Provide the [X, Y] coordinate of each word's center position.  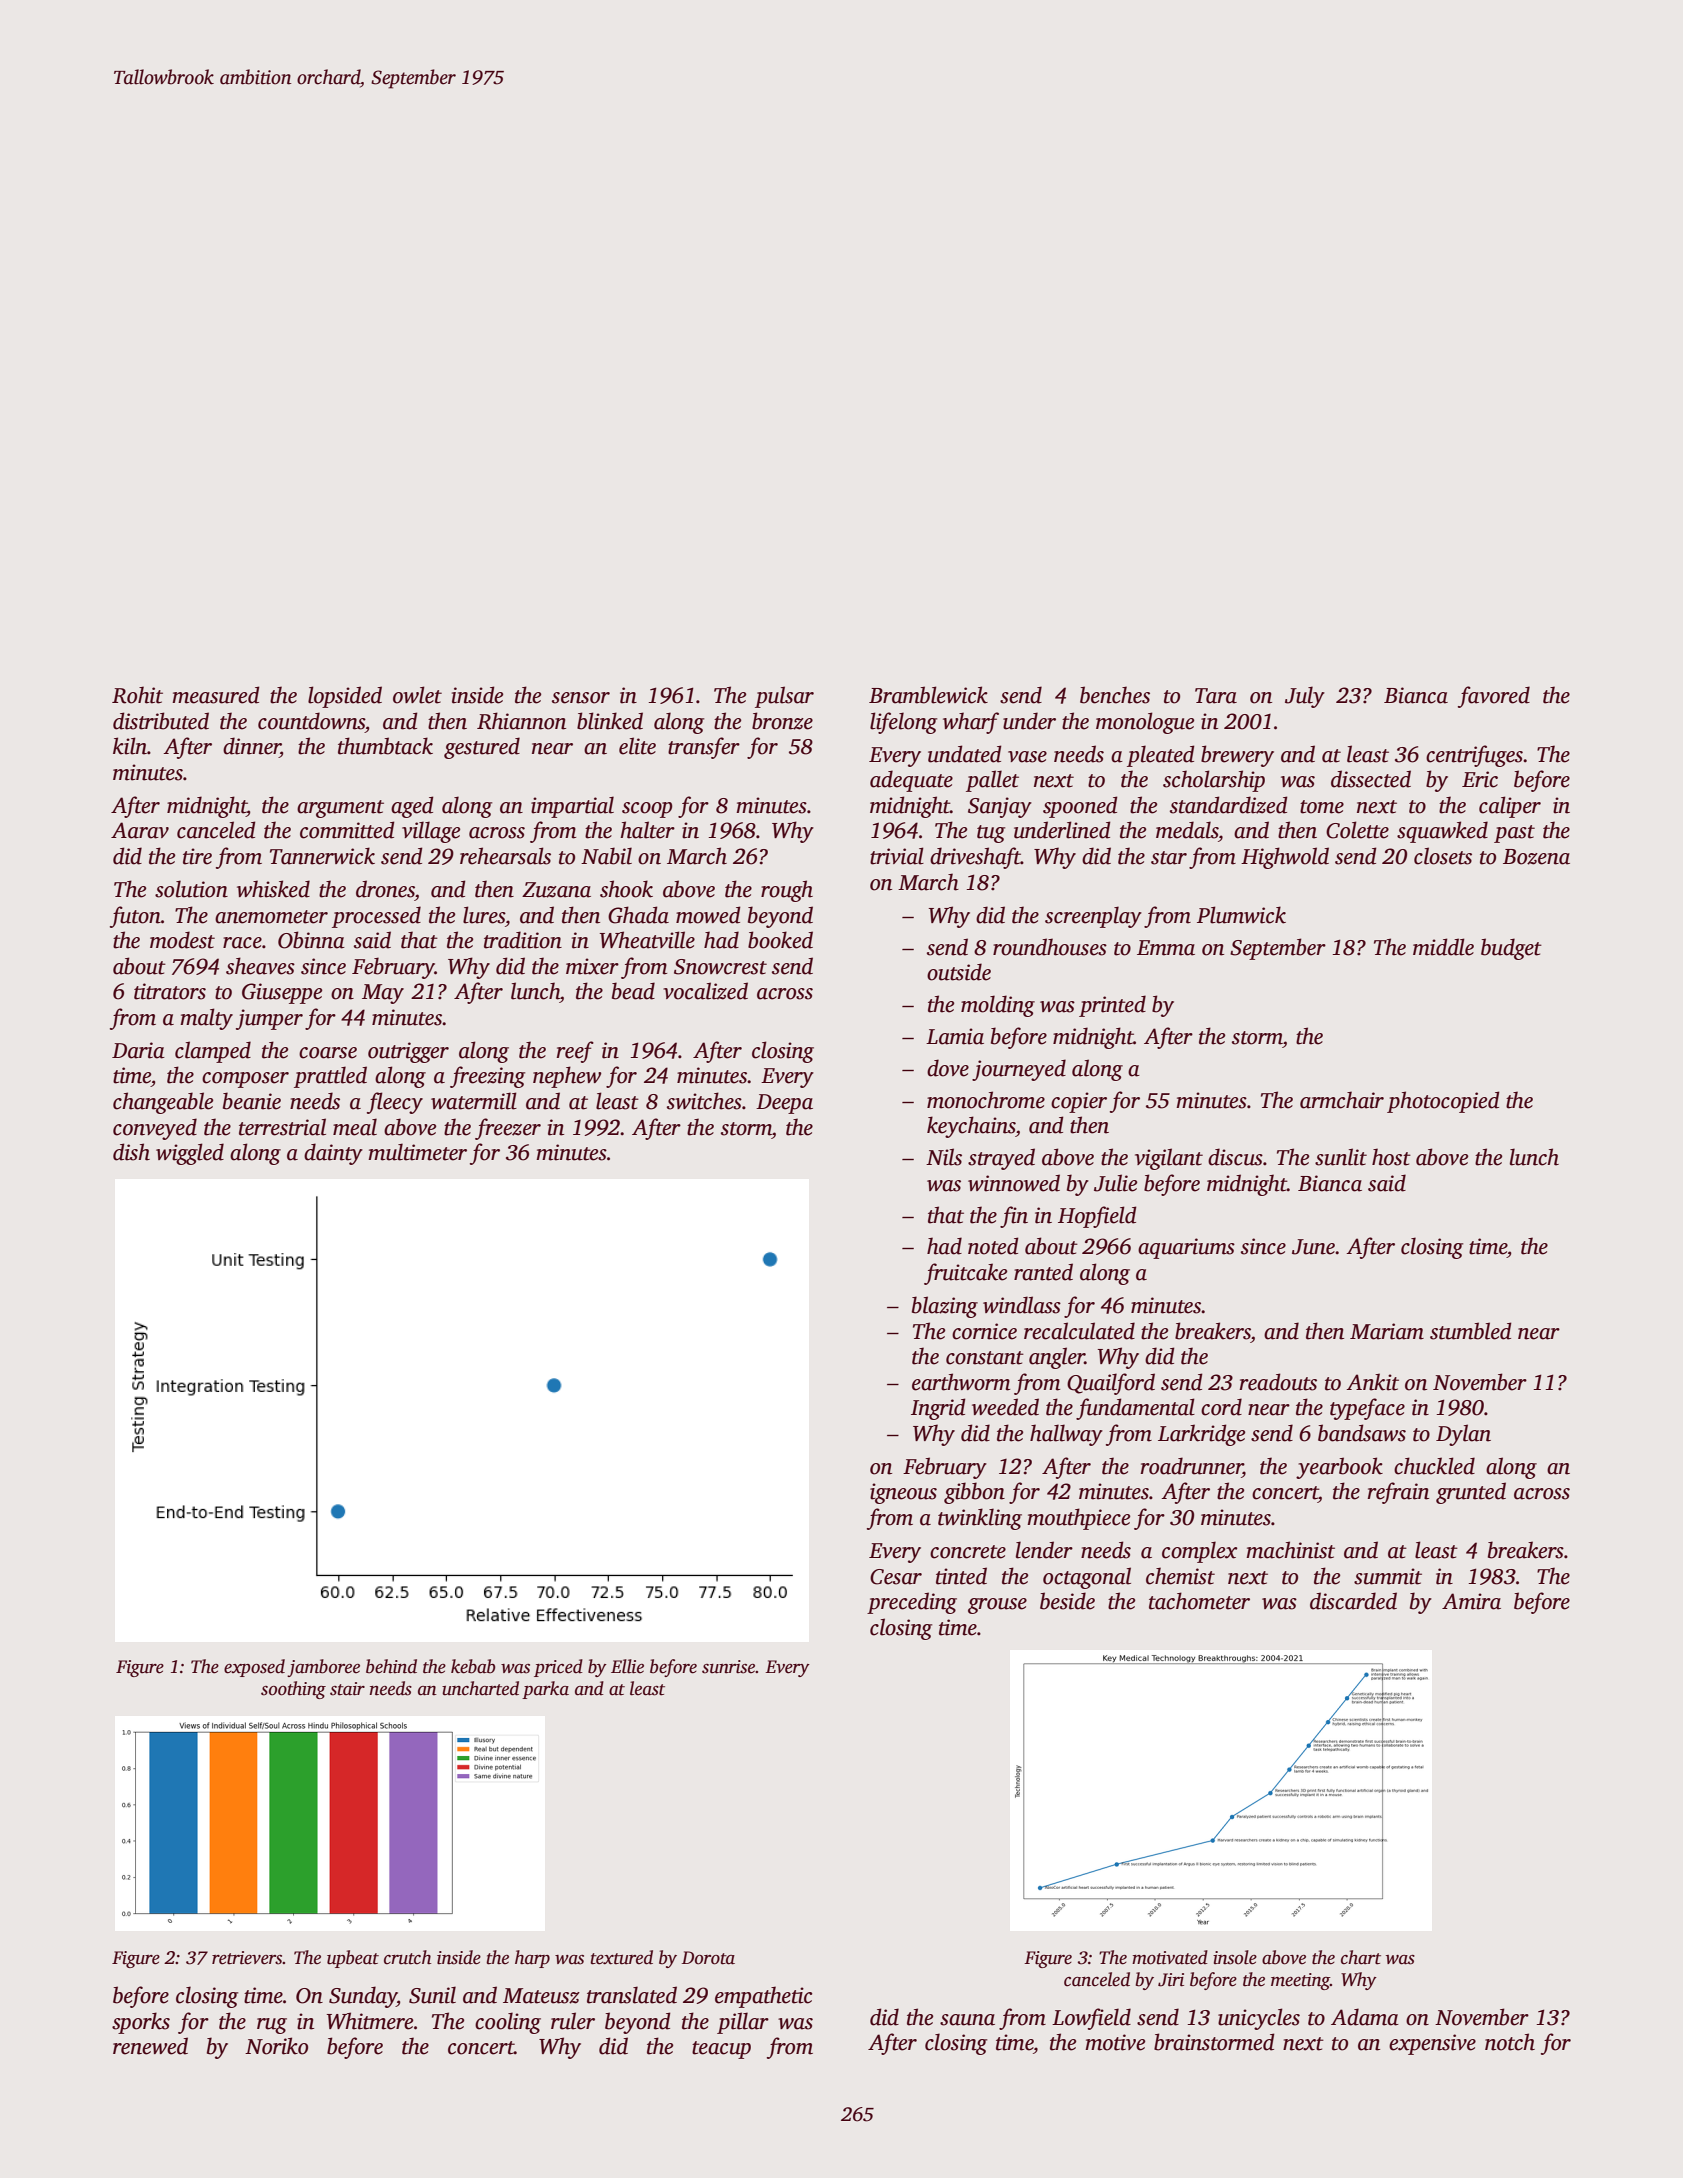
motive [1115, 2042]
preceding [912, 1603]
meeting [1300, 1981]
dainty [333, 1154]
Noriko [276, 2046]
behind [391, 1666]
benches [1115, 695]
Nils [944, 1157]
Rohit [137, 695]
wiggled [190, 1154]
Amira [1471, 1601]
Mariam [1387, 1331]
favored [1494, 697]
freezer [508, 1129]
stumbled [1471, 1331]
